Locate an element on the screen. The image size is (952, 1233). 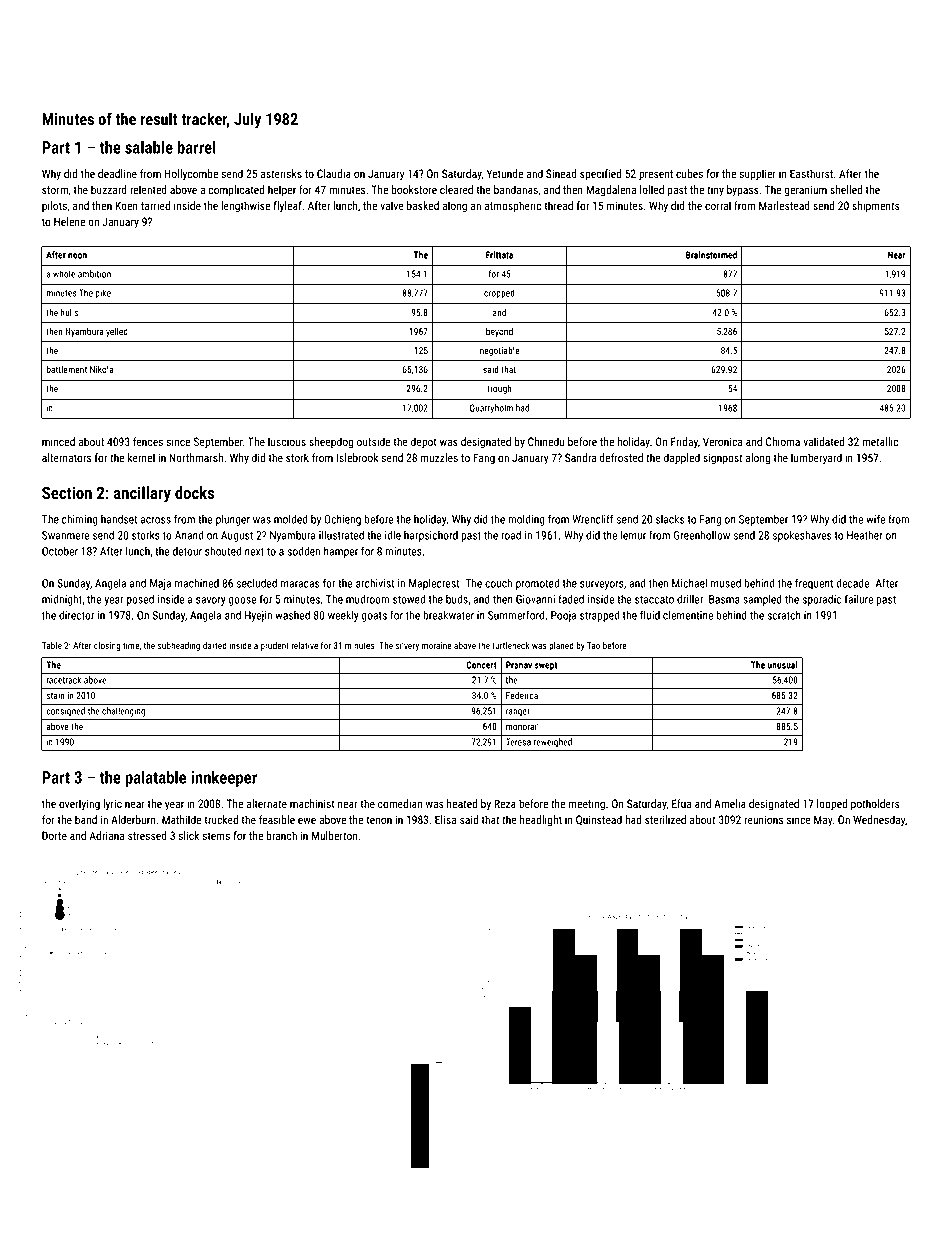
supplier is located at coordinates (758, 175).
